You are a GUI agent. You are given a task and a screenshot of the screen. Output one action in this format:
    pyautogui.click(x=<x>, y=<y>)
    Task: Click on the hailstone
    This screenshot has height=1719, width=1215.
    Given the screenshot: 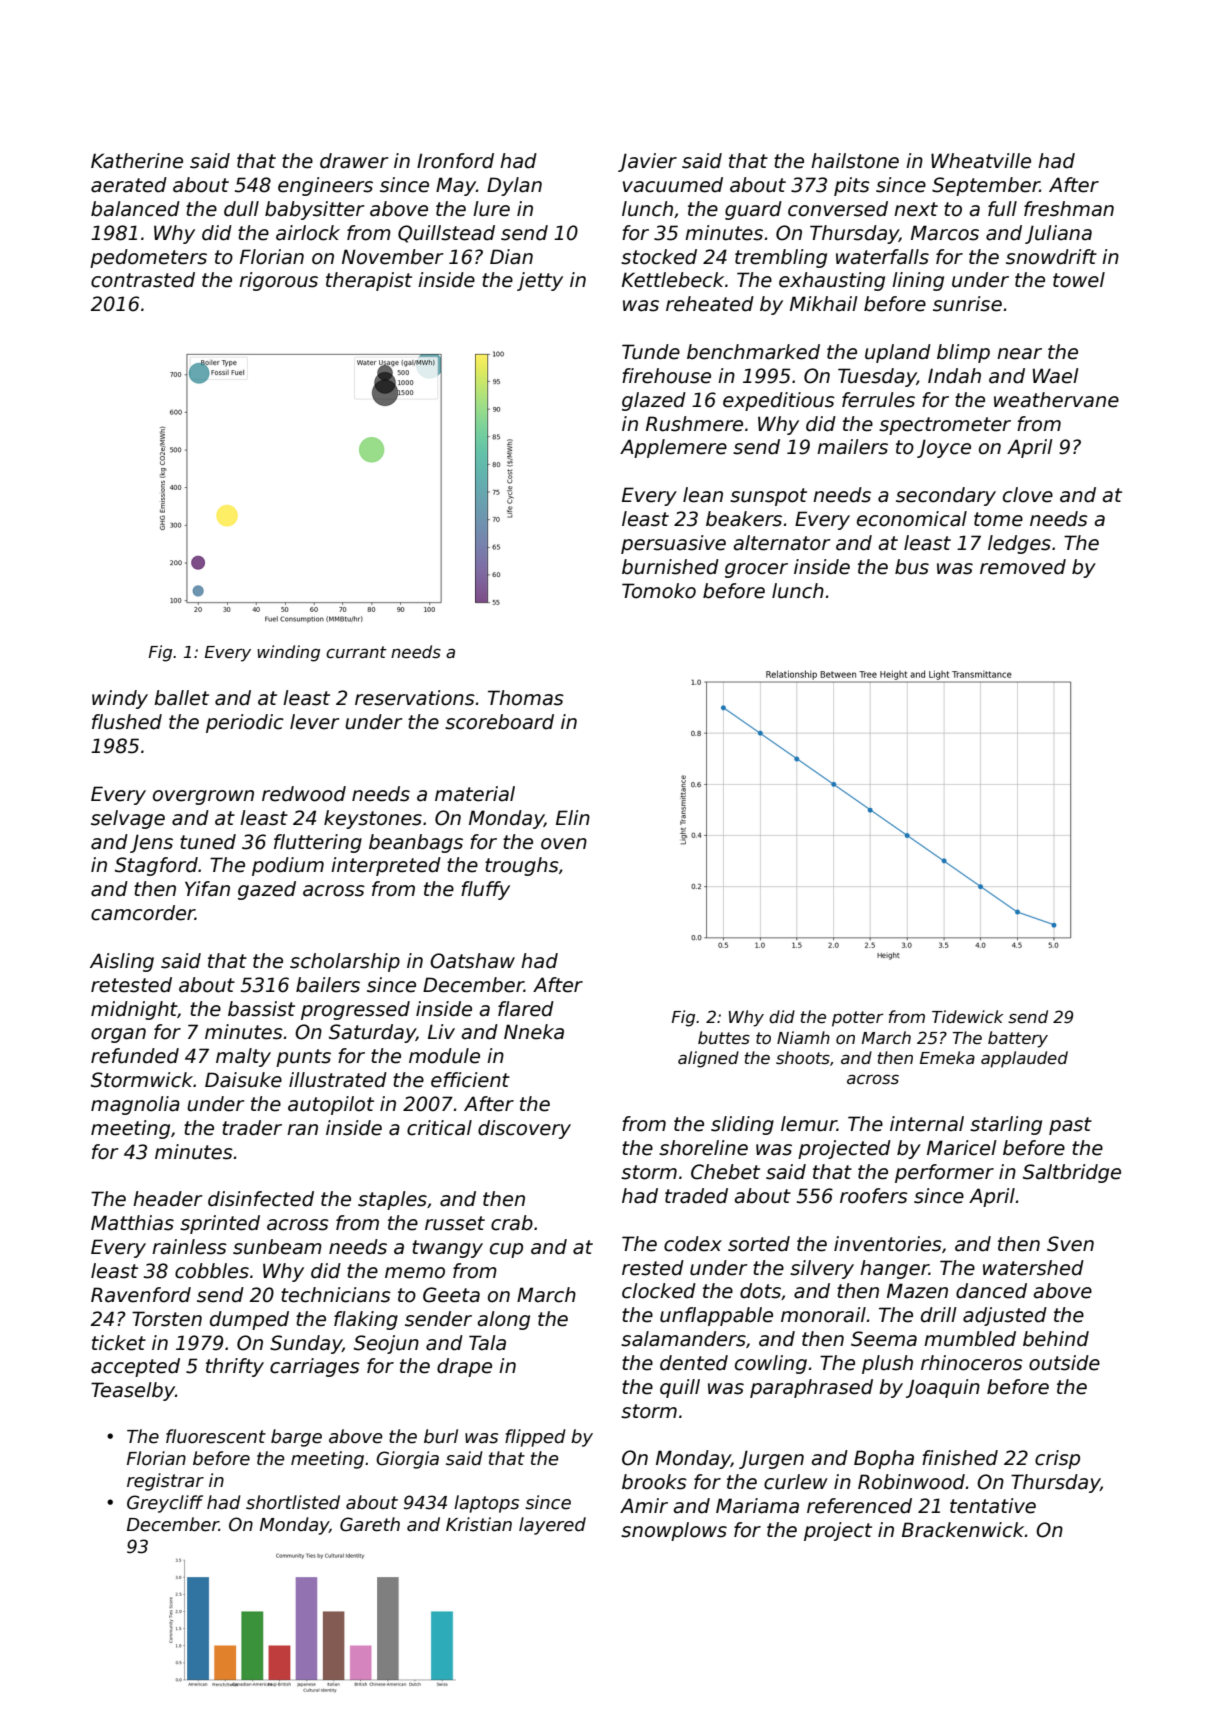 What is the action you would take?
    pyautogui.click(x=855, y=161)
